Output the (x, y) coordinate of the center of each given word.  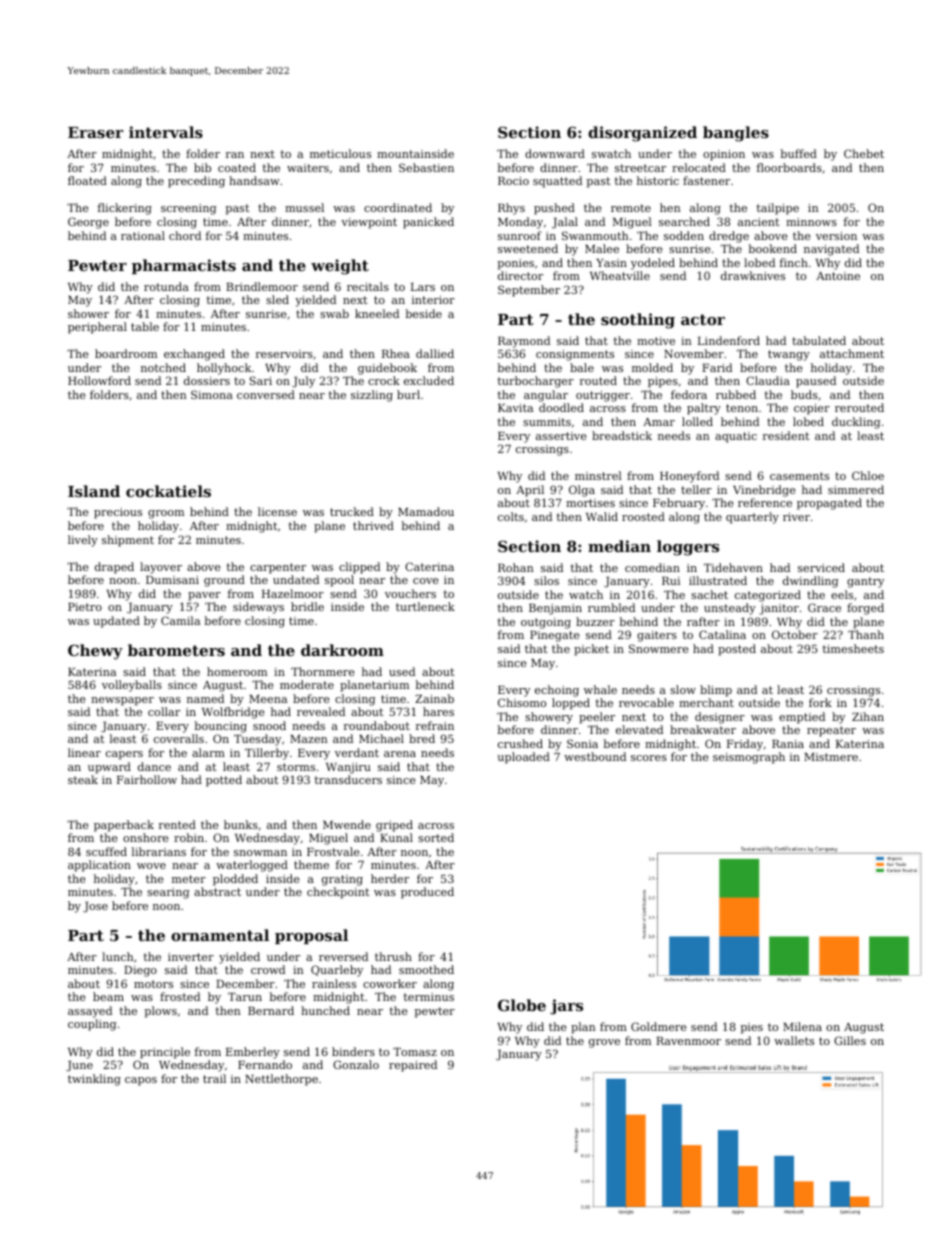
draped (114, 568)
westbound (595, 756)
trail (214, 1078)
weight (340, 267)
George (88, 223)
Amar (659, 422)
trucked (352, 511)
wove (151, 866)
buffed (799, 153)
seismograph (749, 758)
